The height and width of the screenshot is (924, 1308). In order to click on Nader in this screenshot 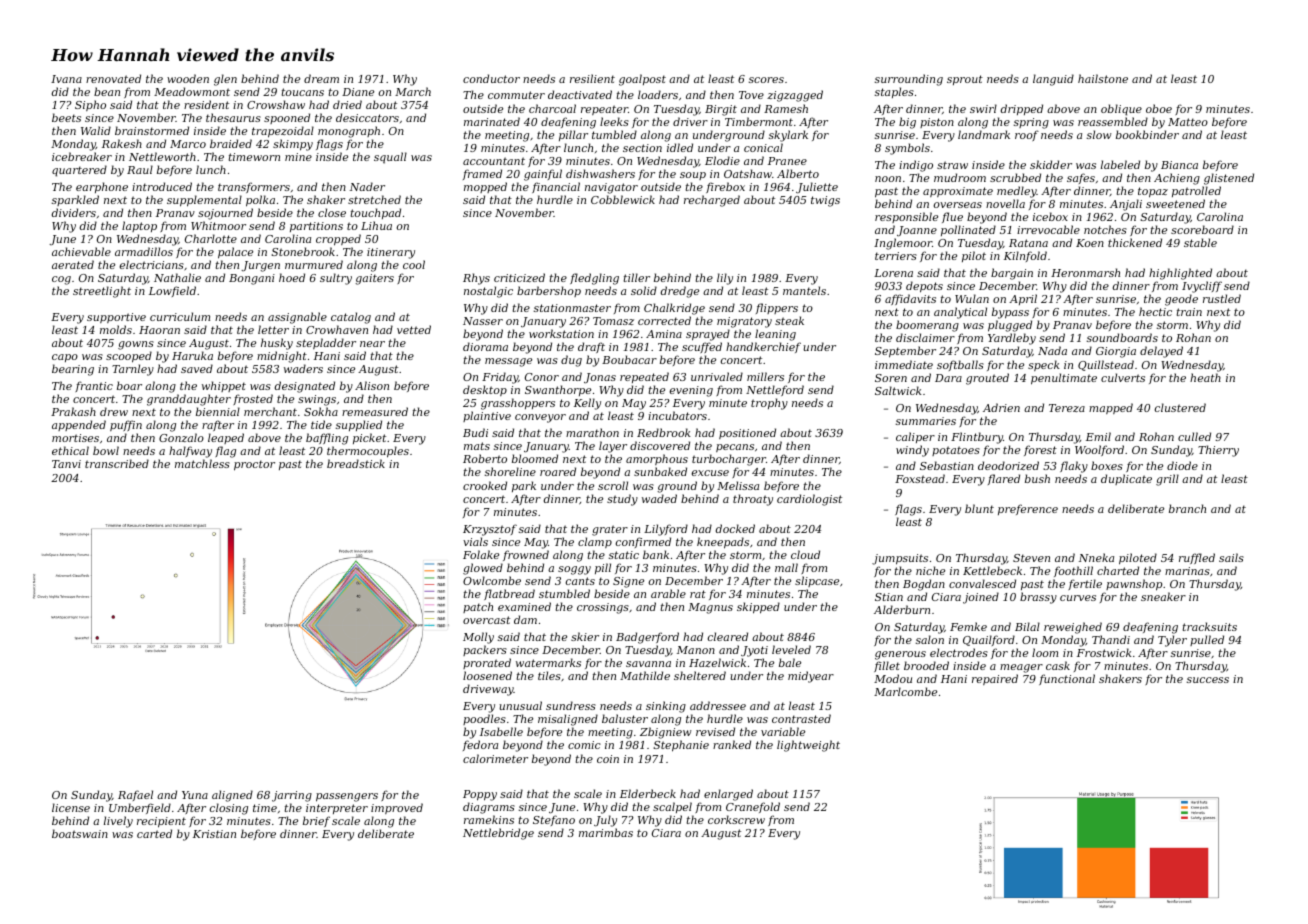, I will do `click(367, 186)`.
